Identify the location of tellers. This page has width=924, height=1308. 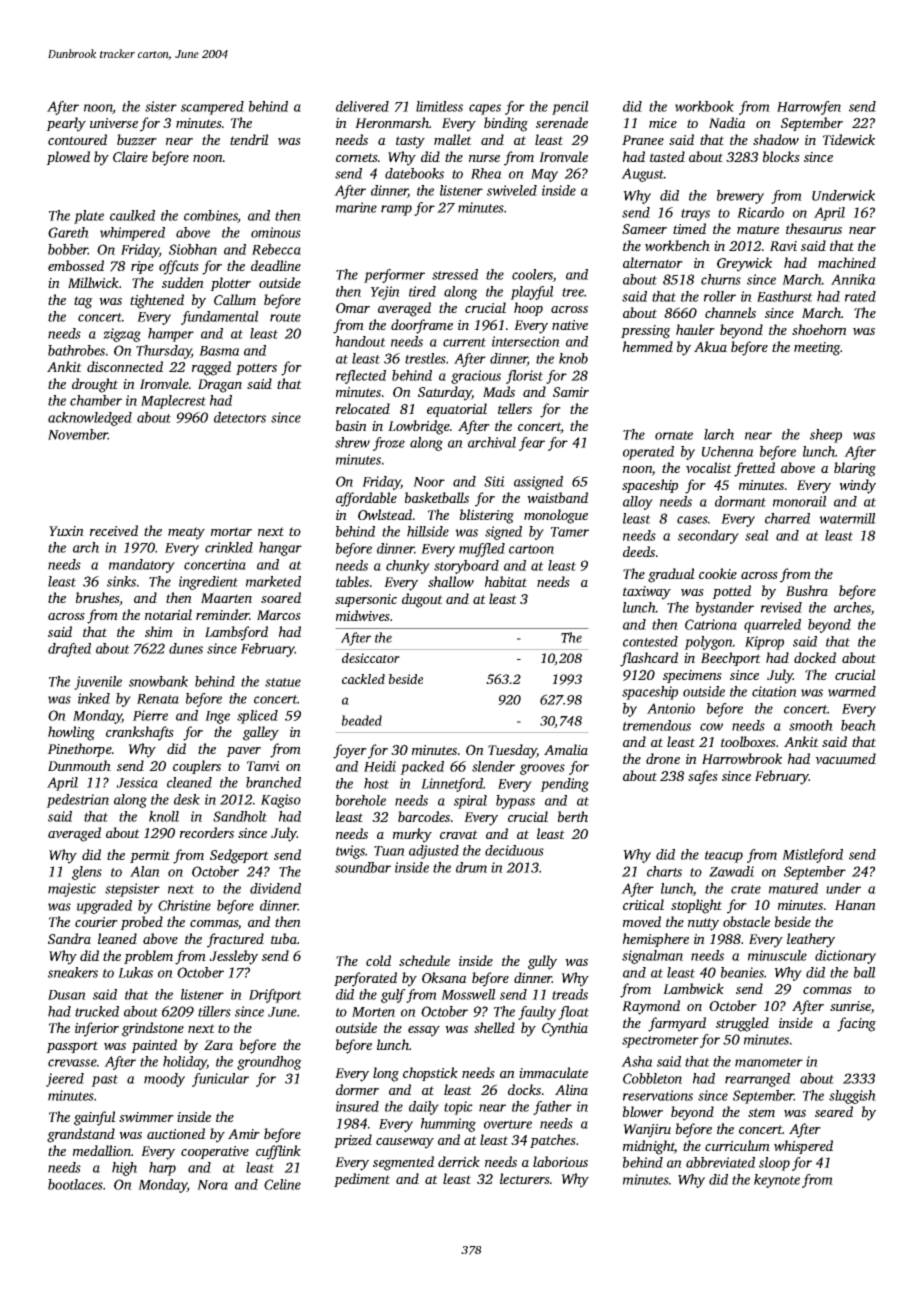
(515, 408).
